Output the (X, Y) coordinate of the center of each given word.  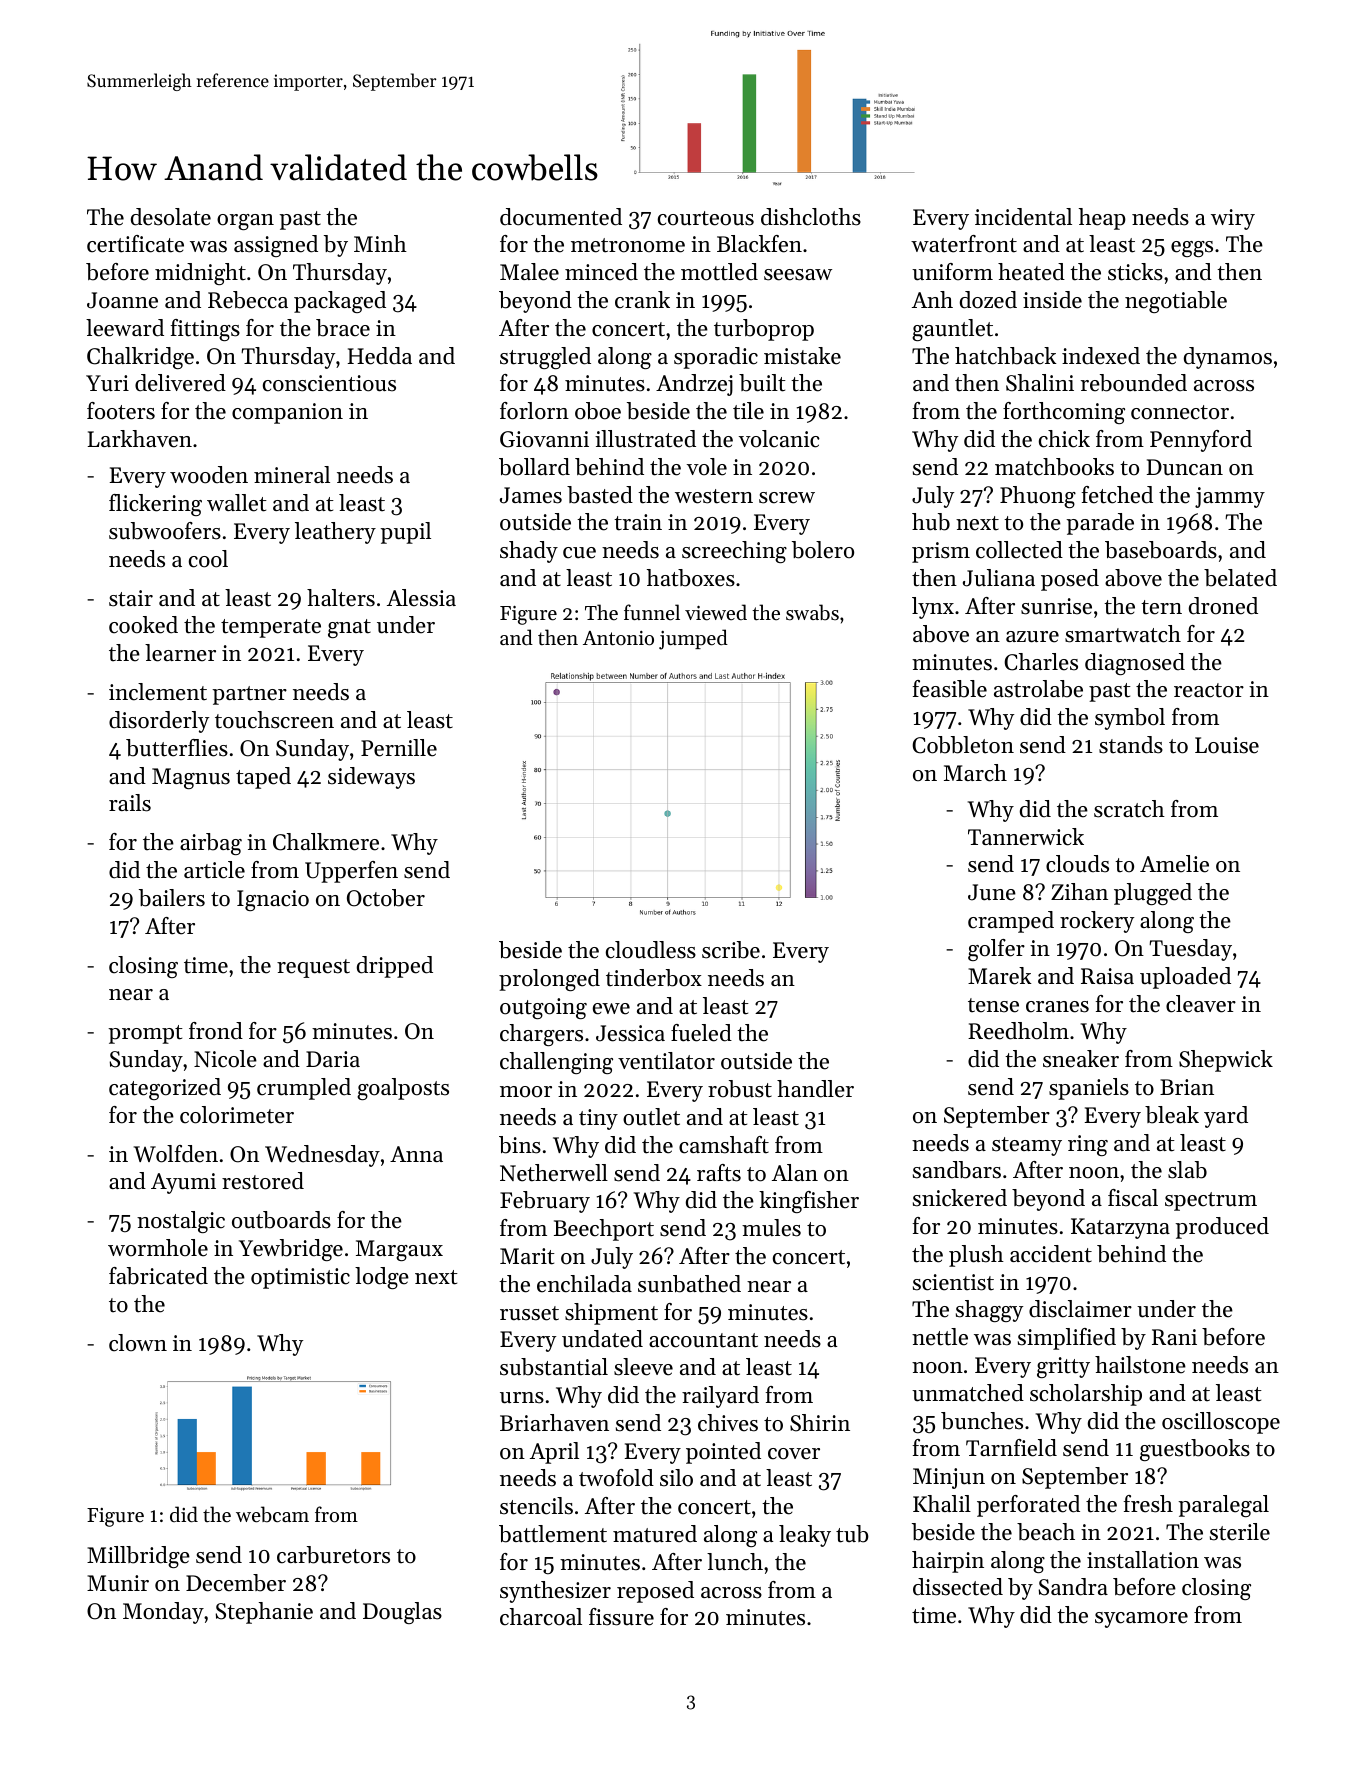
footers (121, 411)
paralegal (1223, 1506)
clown (138, 1343)
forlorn (534, 411)
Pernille (399, 748)
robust (740, 1089)
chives (728, 1423)
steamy (1027, 1146)
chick (1064, 439)
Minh (380, 243)
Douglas (402, 1613)
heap (1102, 219)
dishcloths (811, 217)
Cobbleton (963, 745)
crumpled (304, 1089)
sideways (371, 778)
